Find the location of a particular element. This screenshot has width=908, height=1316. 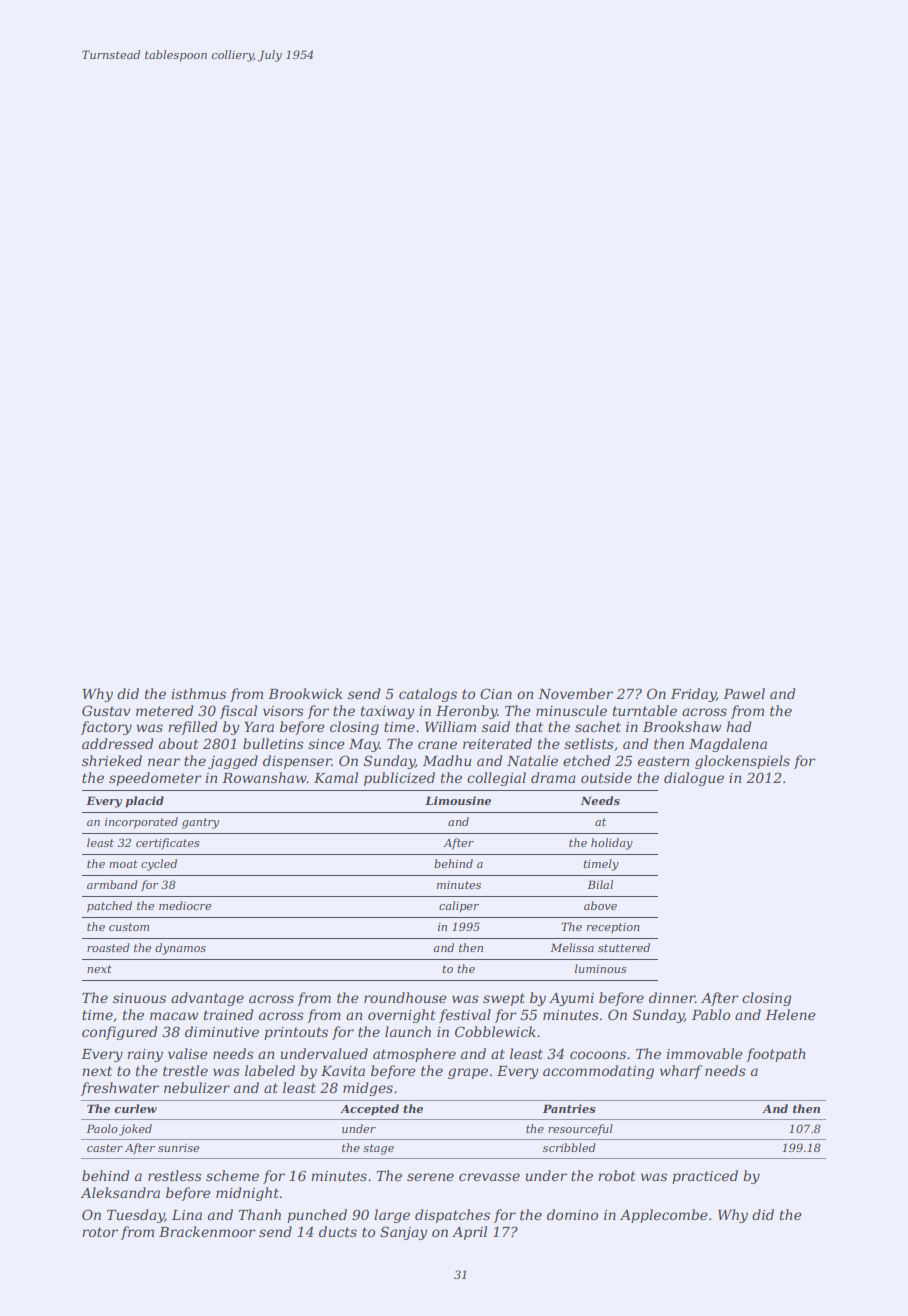

Friday is located at coordinates (693, 695).
